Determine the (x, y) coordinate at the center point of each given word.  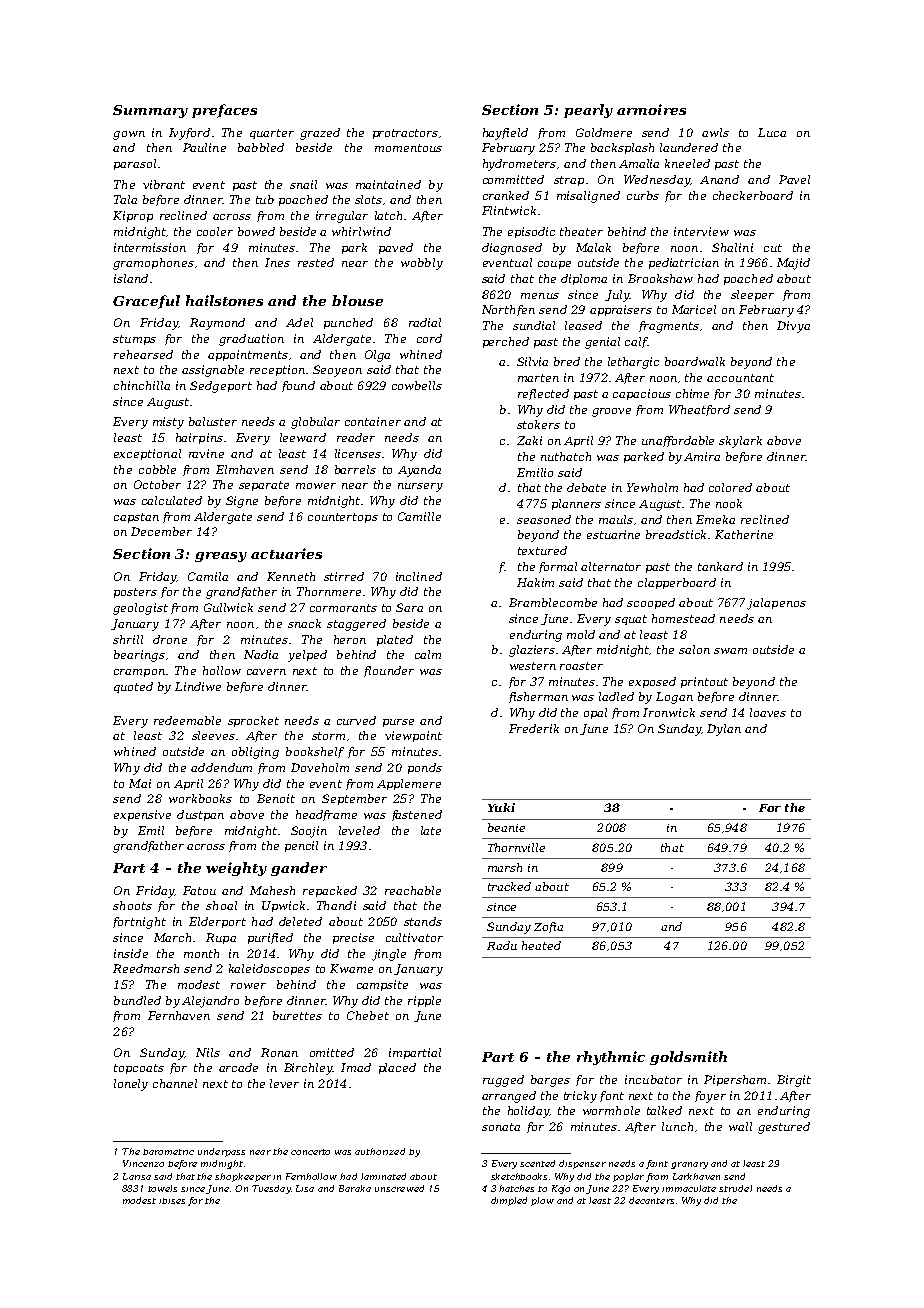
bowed (256, 231)
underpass (221, 1152)
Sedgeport (221, 387)
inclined (419, 576)
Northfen (508, 310)
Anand (719, 179)
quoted (133, 687)
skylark (740, 442)
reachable (413, 890)
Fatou (199, 890)
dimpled (509, 1201)
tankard (720, 566)
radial (425, 322)
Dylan (724, 730)
